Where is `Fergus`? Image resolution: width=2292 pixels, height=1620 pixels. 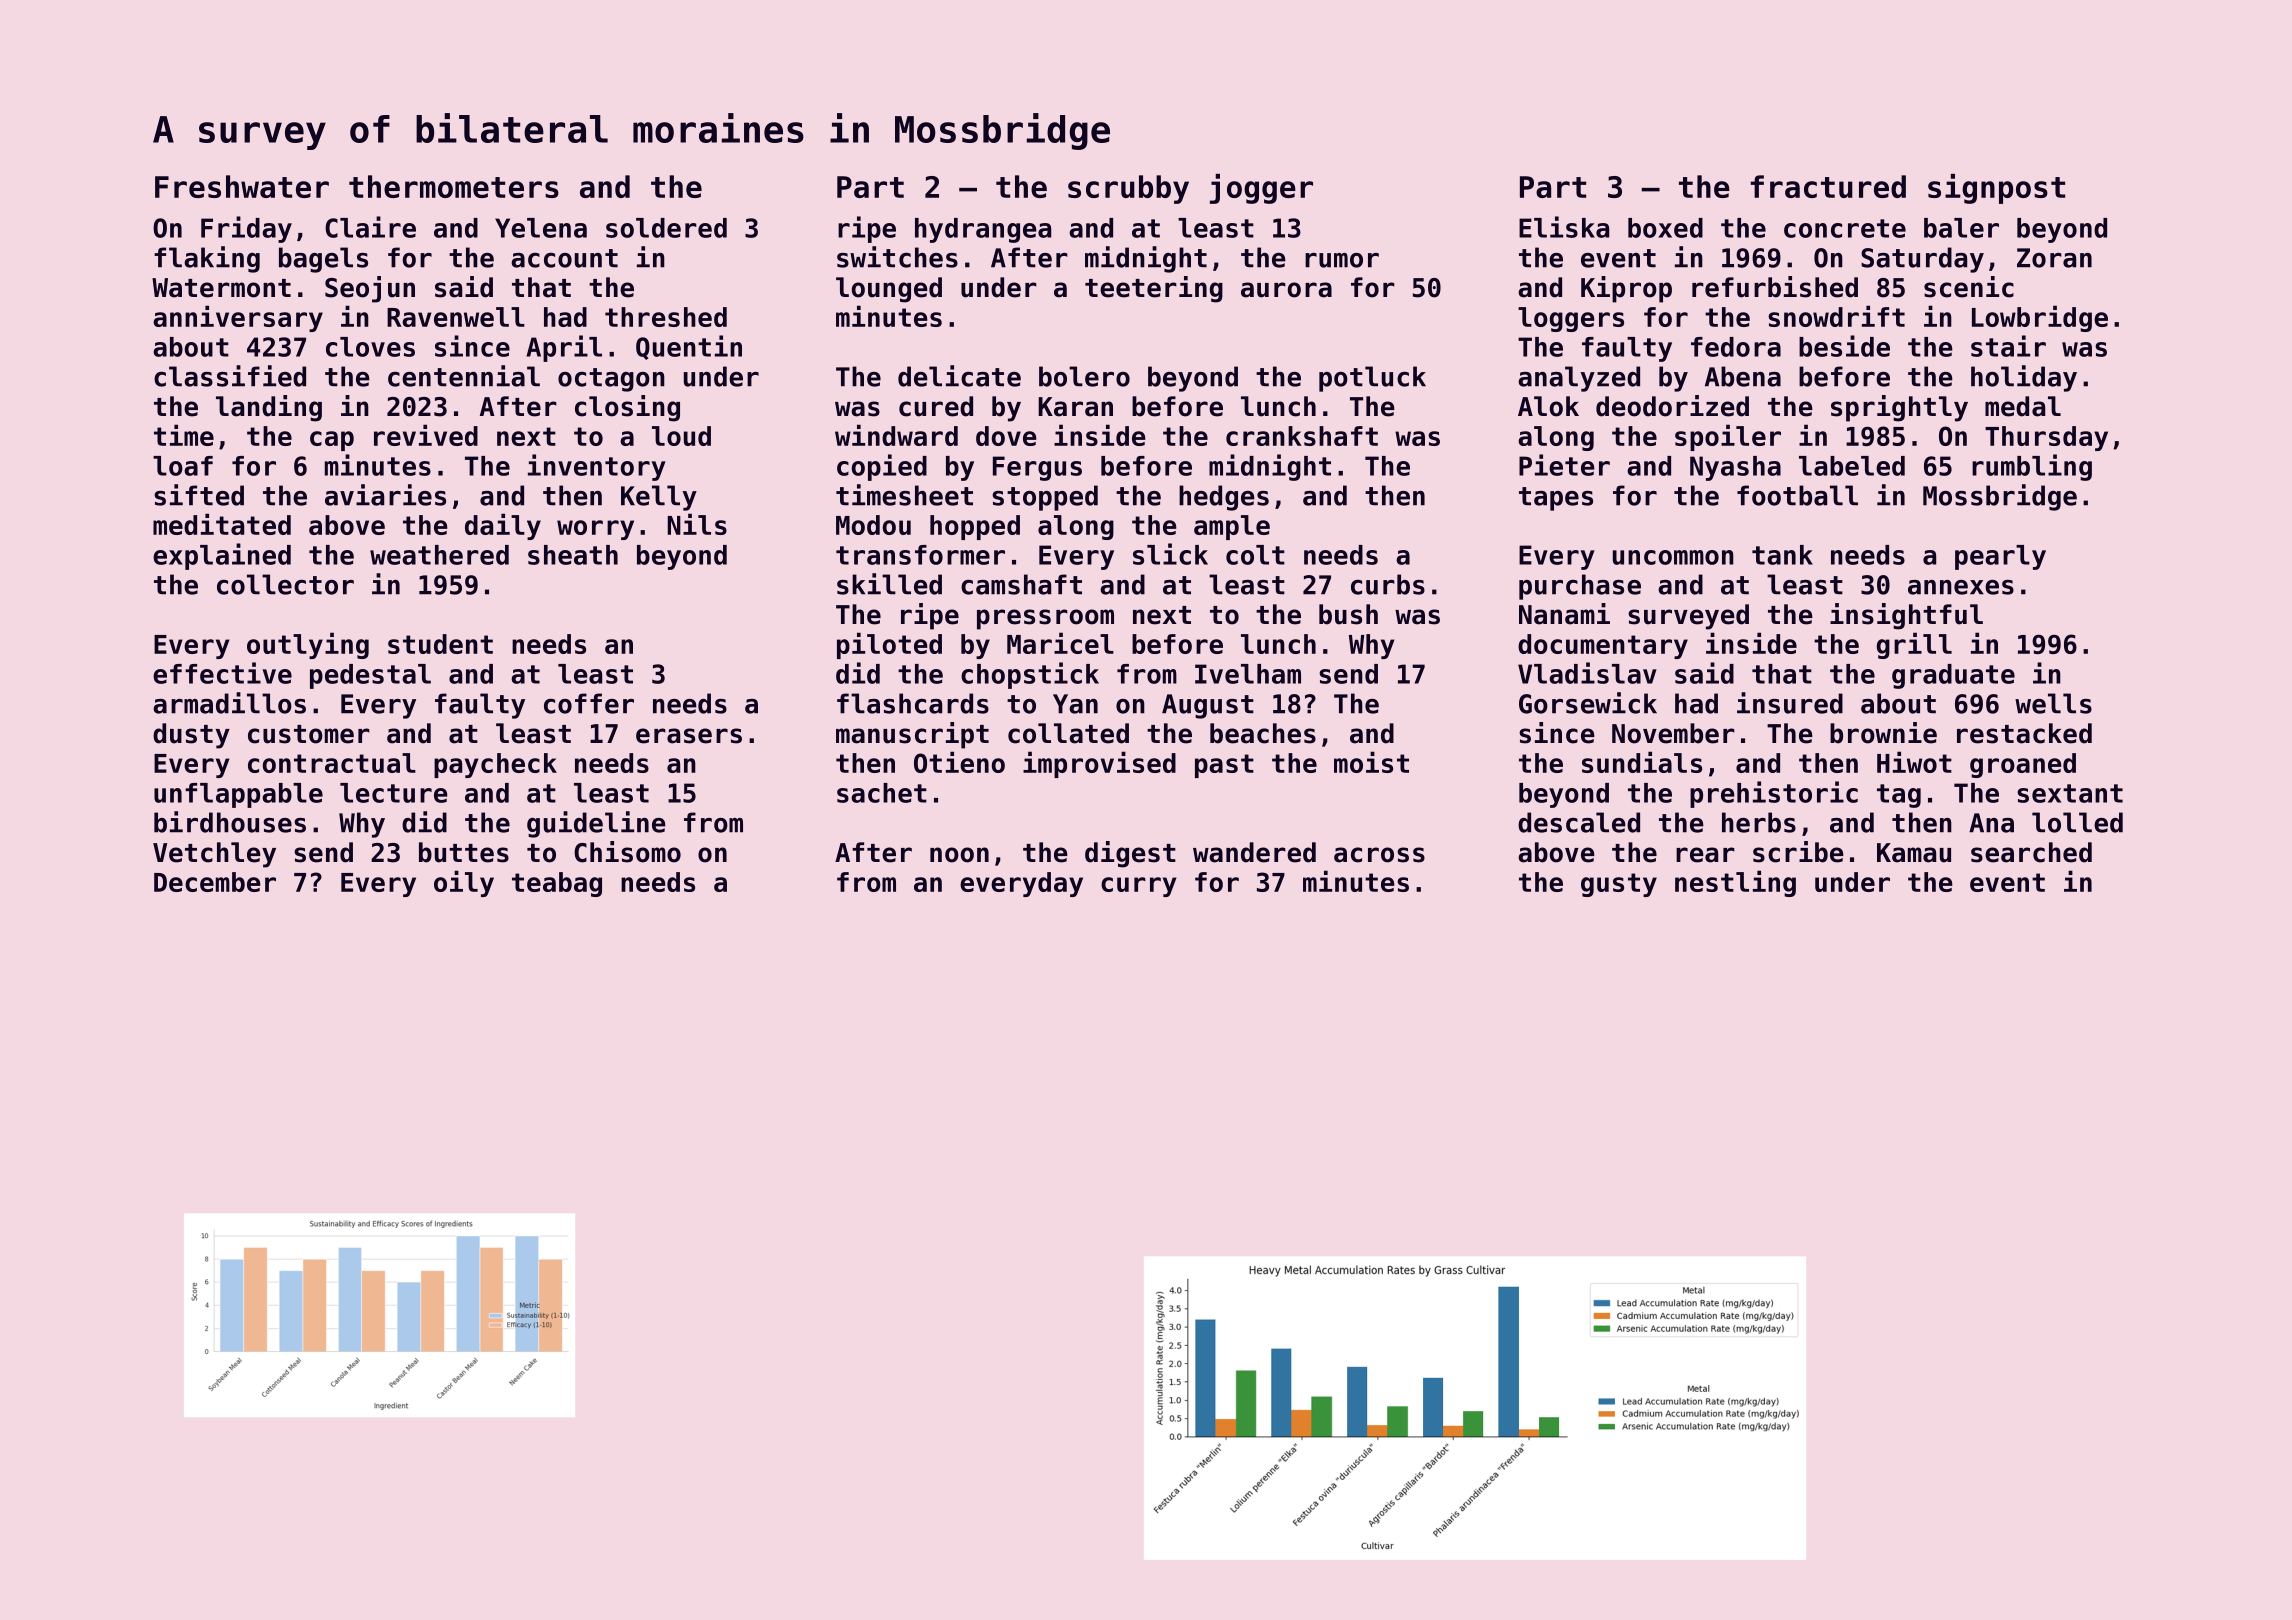
Fergus is located at coordinates (1037, 468).
